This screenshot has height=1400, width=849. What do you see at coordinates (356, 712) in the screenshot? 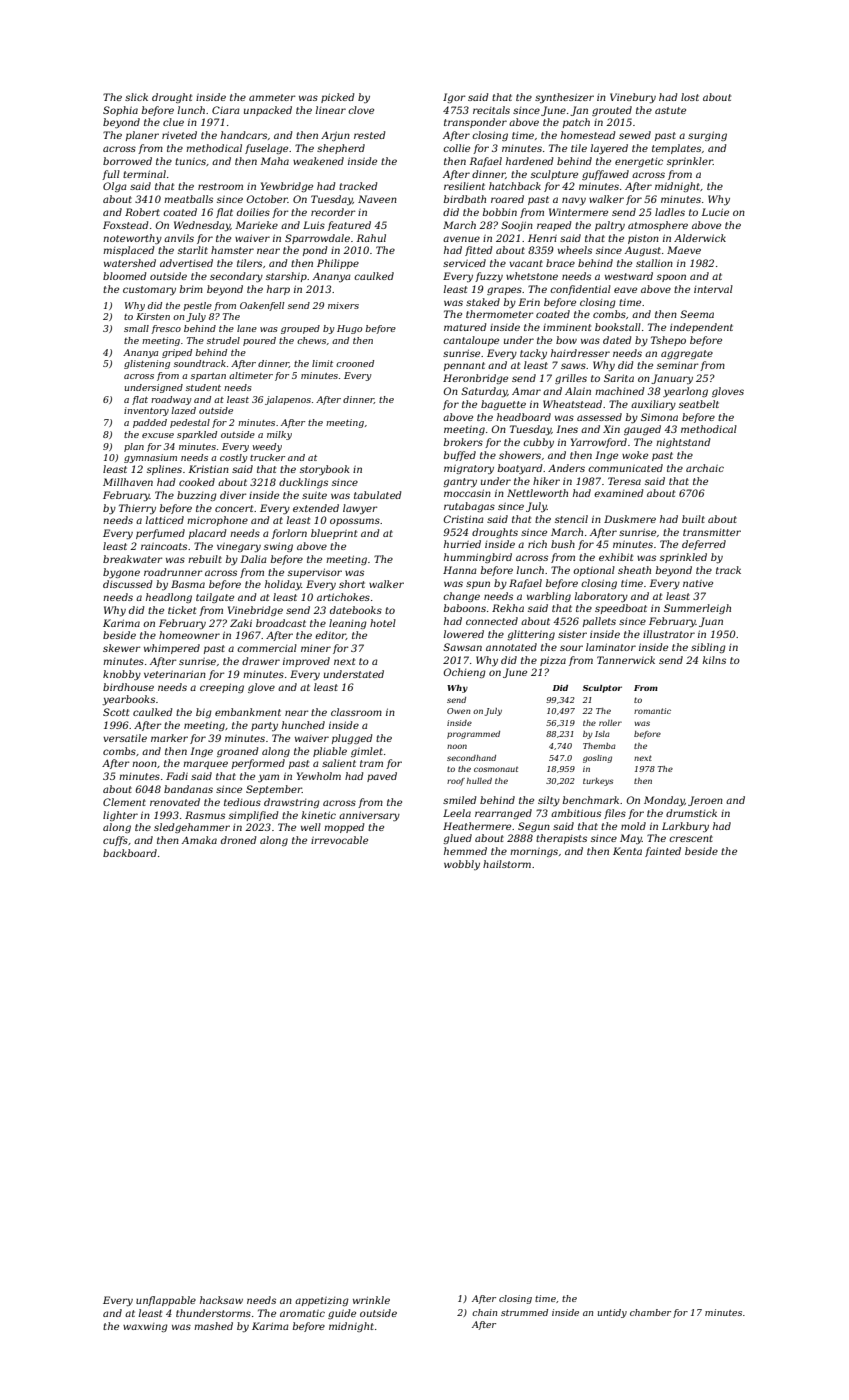
I see `classroom` at bounding box center [356, 712].
